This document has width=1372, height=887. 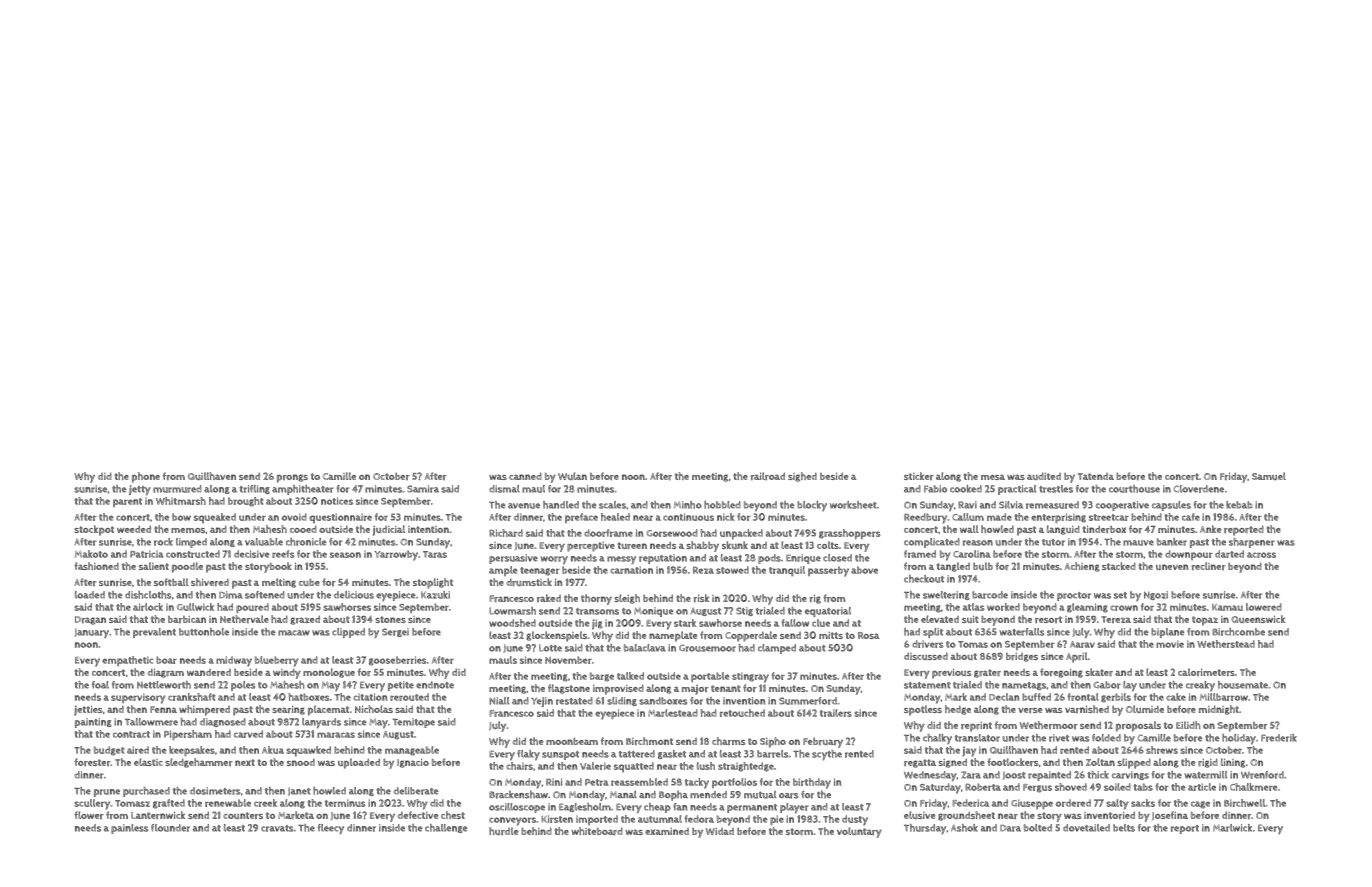 What do you see at coordinates (91, 633) in the document?
I see `January` at bounding box center [91, 633].
